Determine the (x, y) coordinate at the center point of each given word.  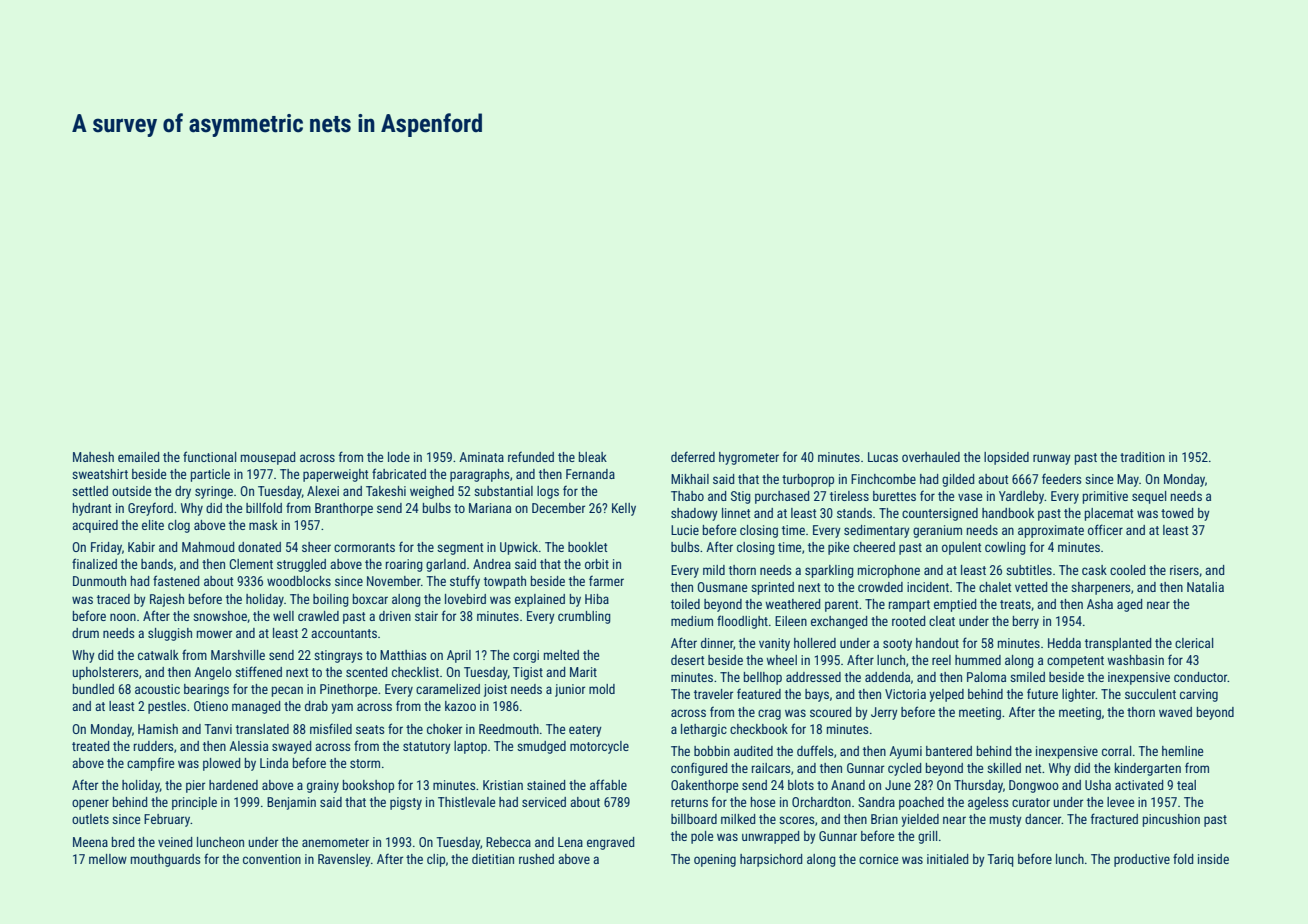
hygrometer (749, 458)
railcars (771, 768)
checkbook (759, 729)
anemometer (335, 842)
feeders (1062, 478)
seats (370, 729)
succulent (1150, 694)
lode (399, 457)
